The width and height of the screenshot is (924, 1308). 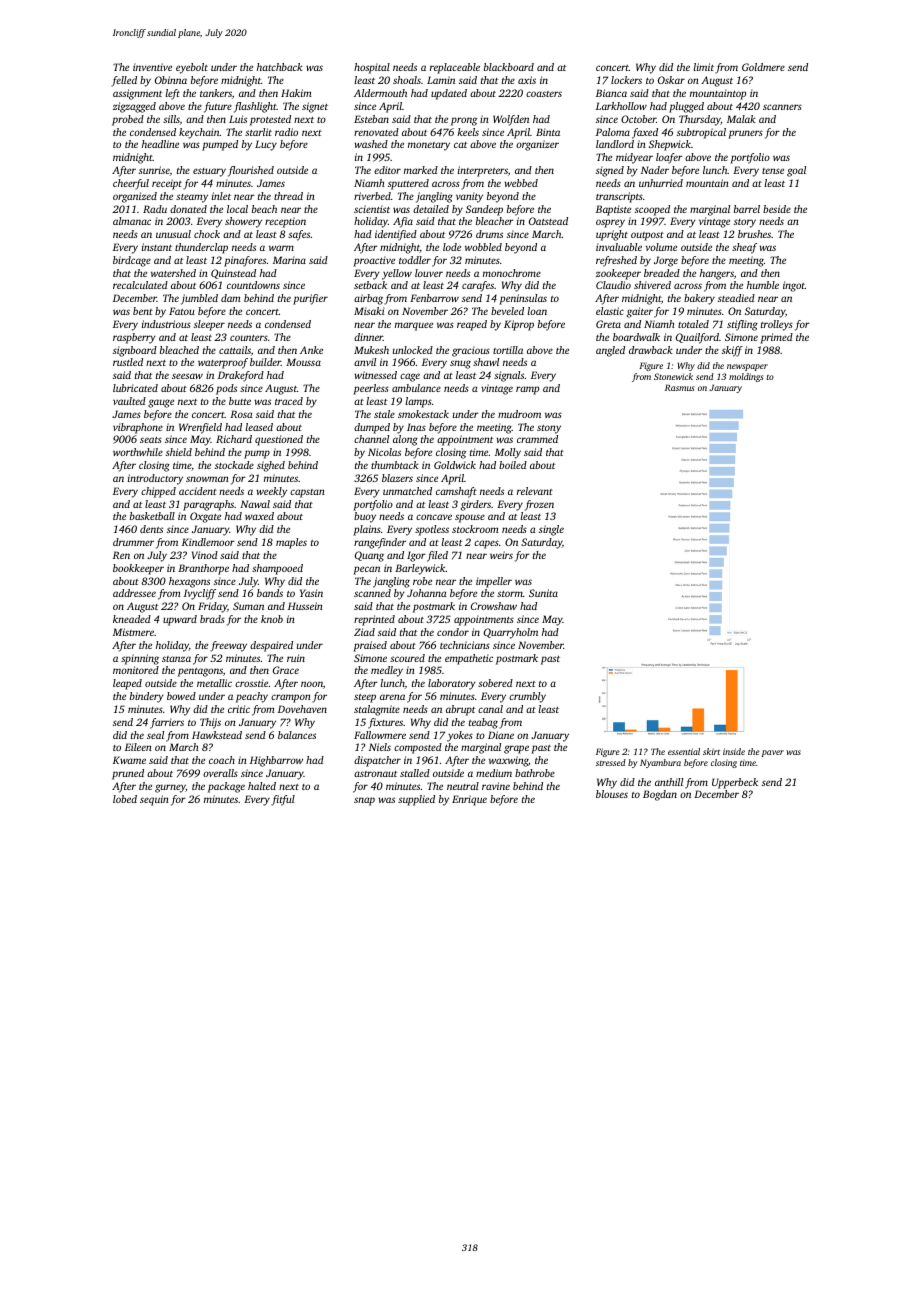 What do you see at coordinates (374, 620) in the screenshot?
I see `reprinted` at bounding box center [374, 620].
